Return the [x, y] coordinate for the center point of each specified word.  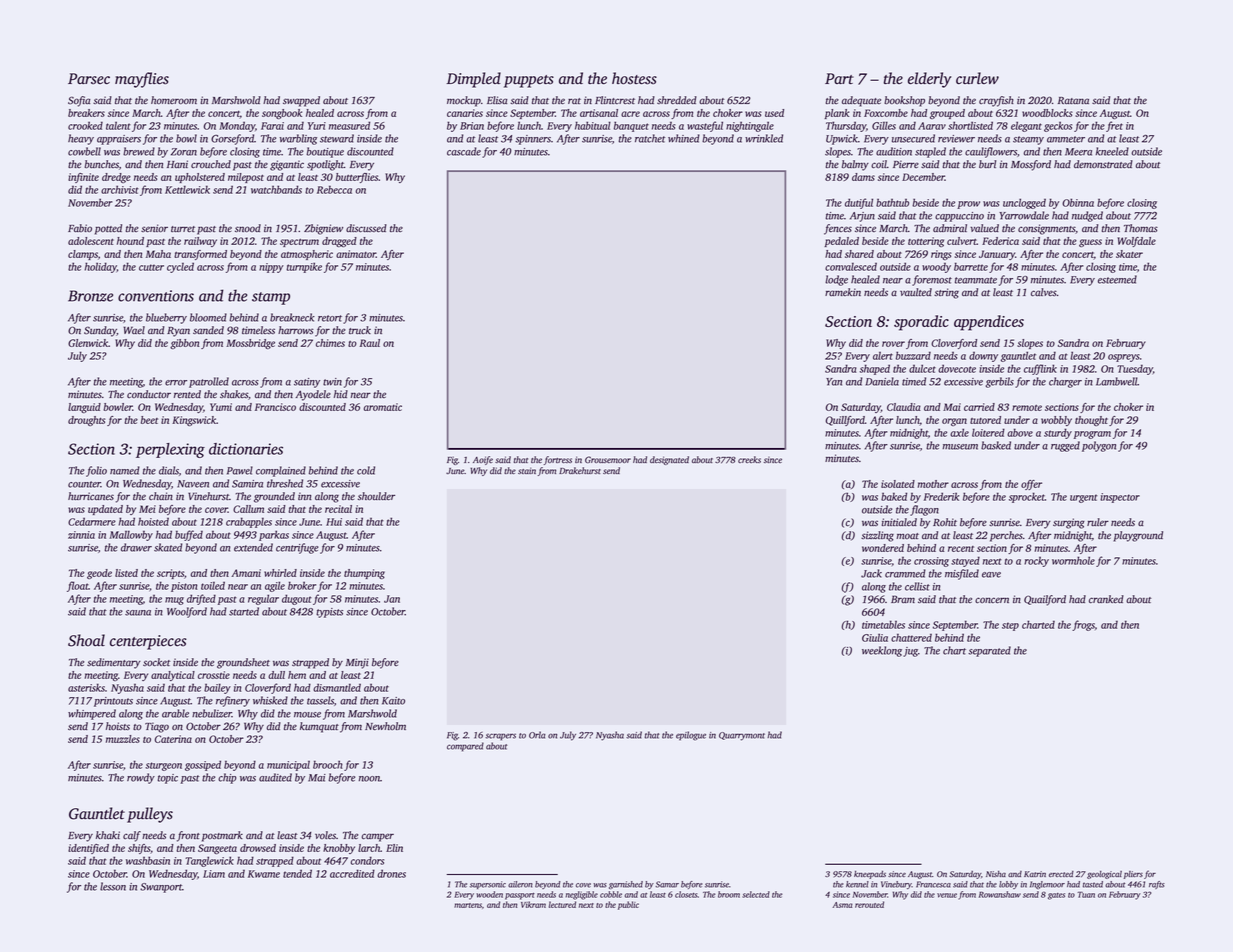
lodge [836, 280]
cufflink [1040, 369]
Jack [871, 573]
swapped [301, 101]
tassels [320, 700]
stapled [930, 152]
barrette [971, 266]
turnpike [304, 267]
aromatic [383, 407]
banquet [631, 126]
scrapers [500, 737]
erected [1061, 874]
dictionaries [246, 449]
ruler [1098, 522]
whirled [280, 573]
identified [88, 849]
